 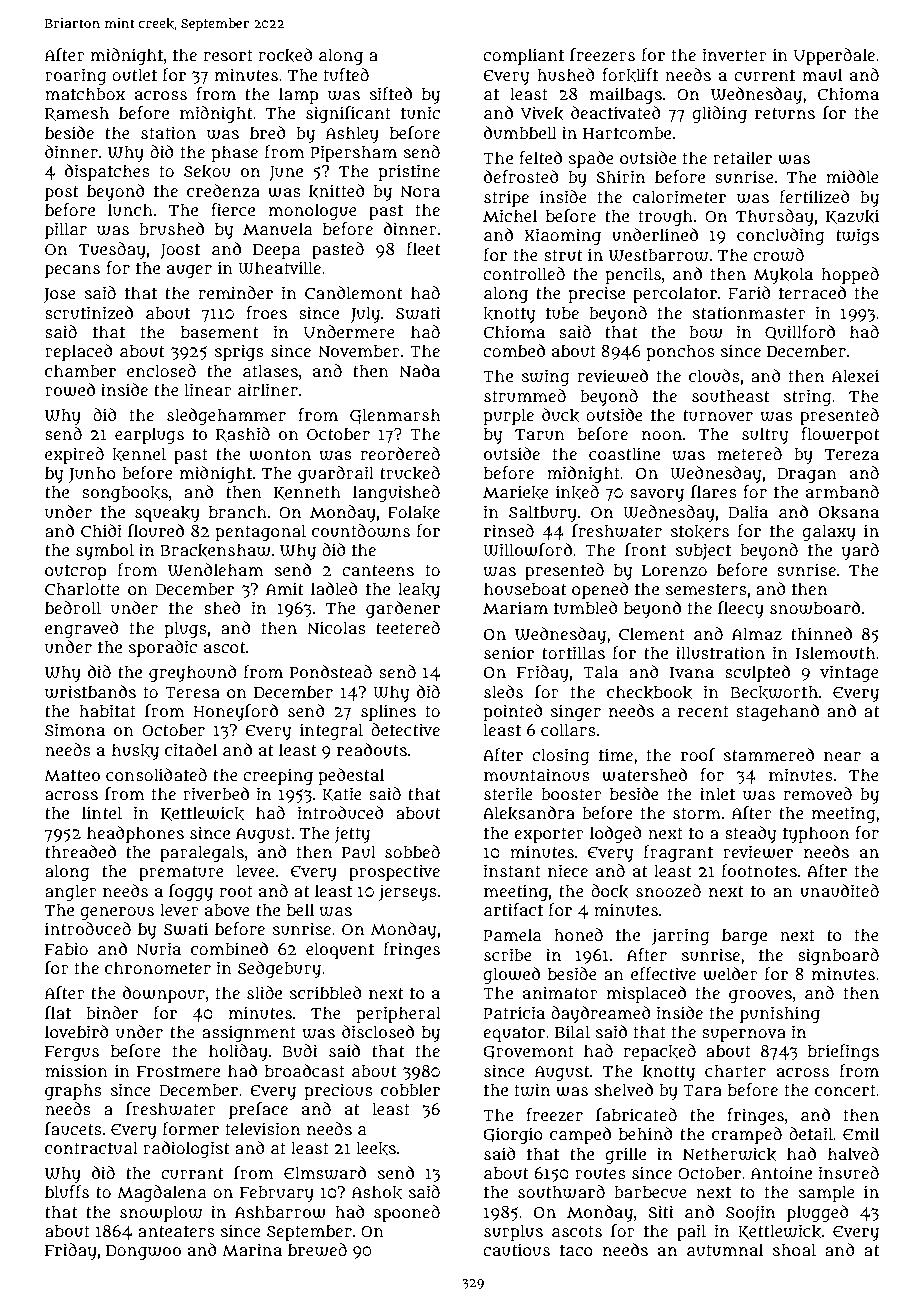 What do you see at coordinates (714, 492) in the document?
I see `flares` at bounding box center [714, 492].
